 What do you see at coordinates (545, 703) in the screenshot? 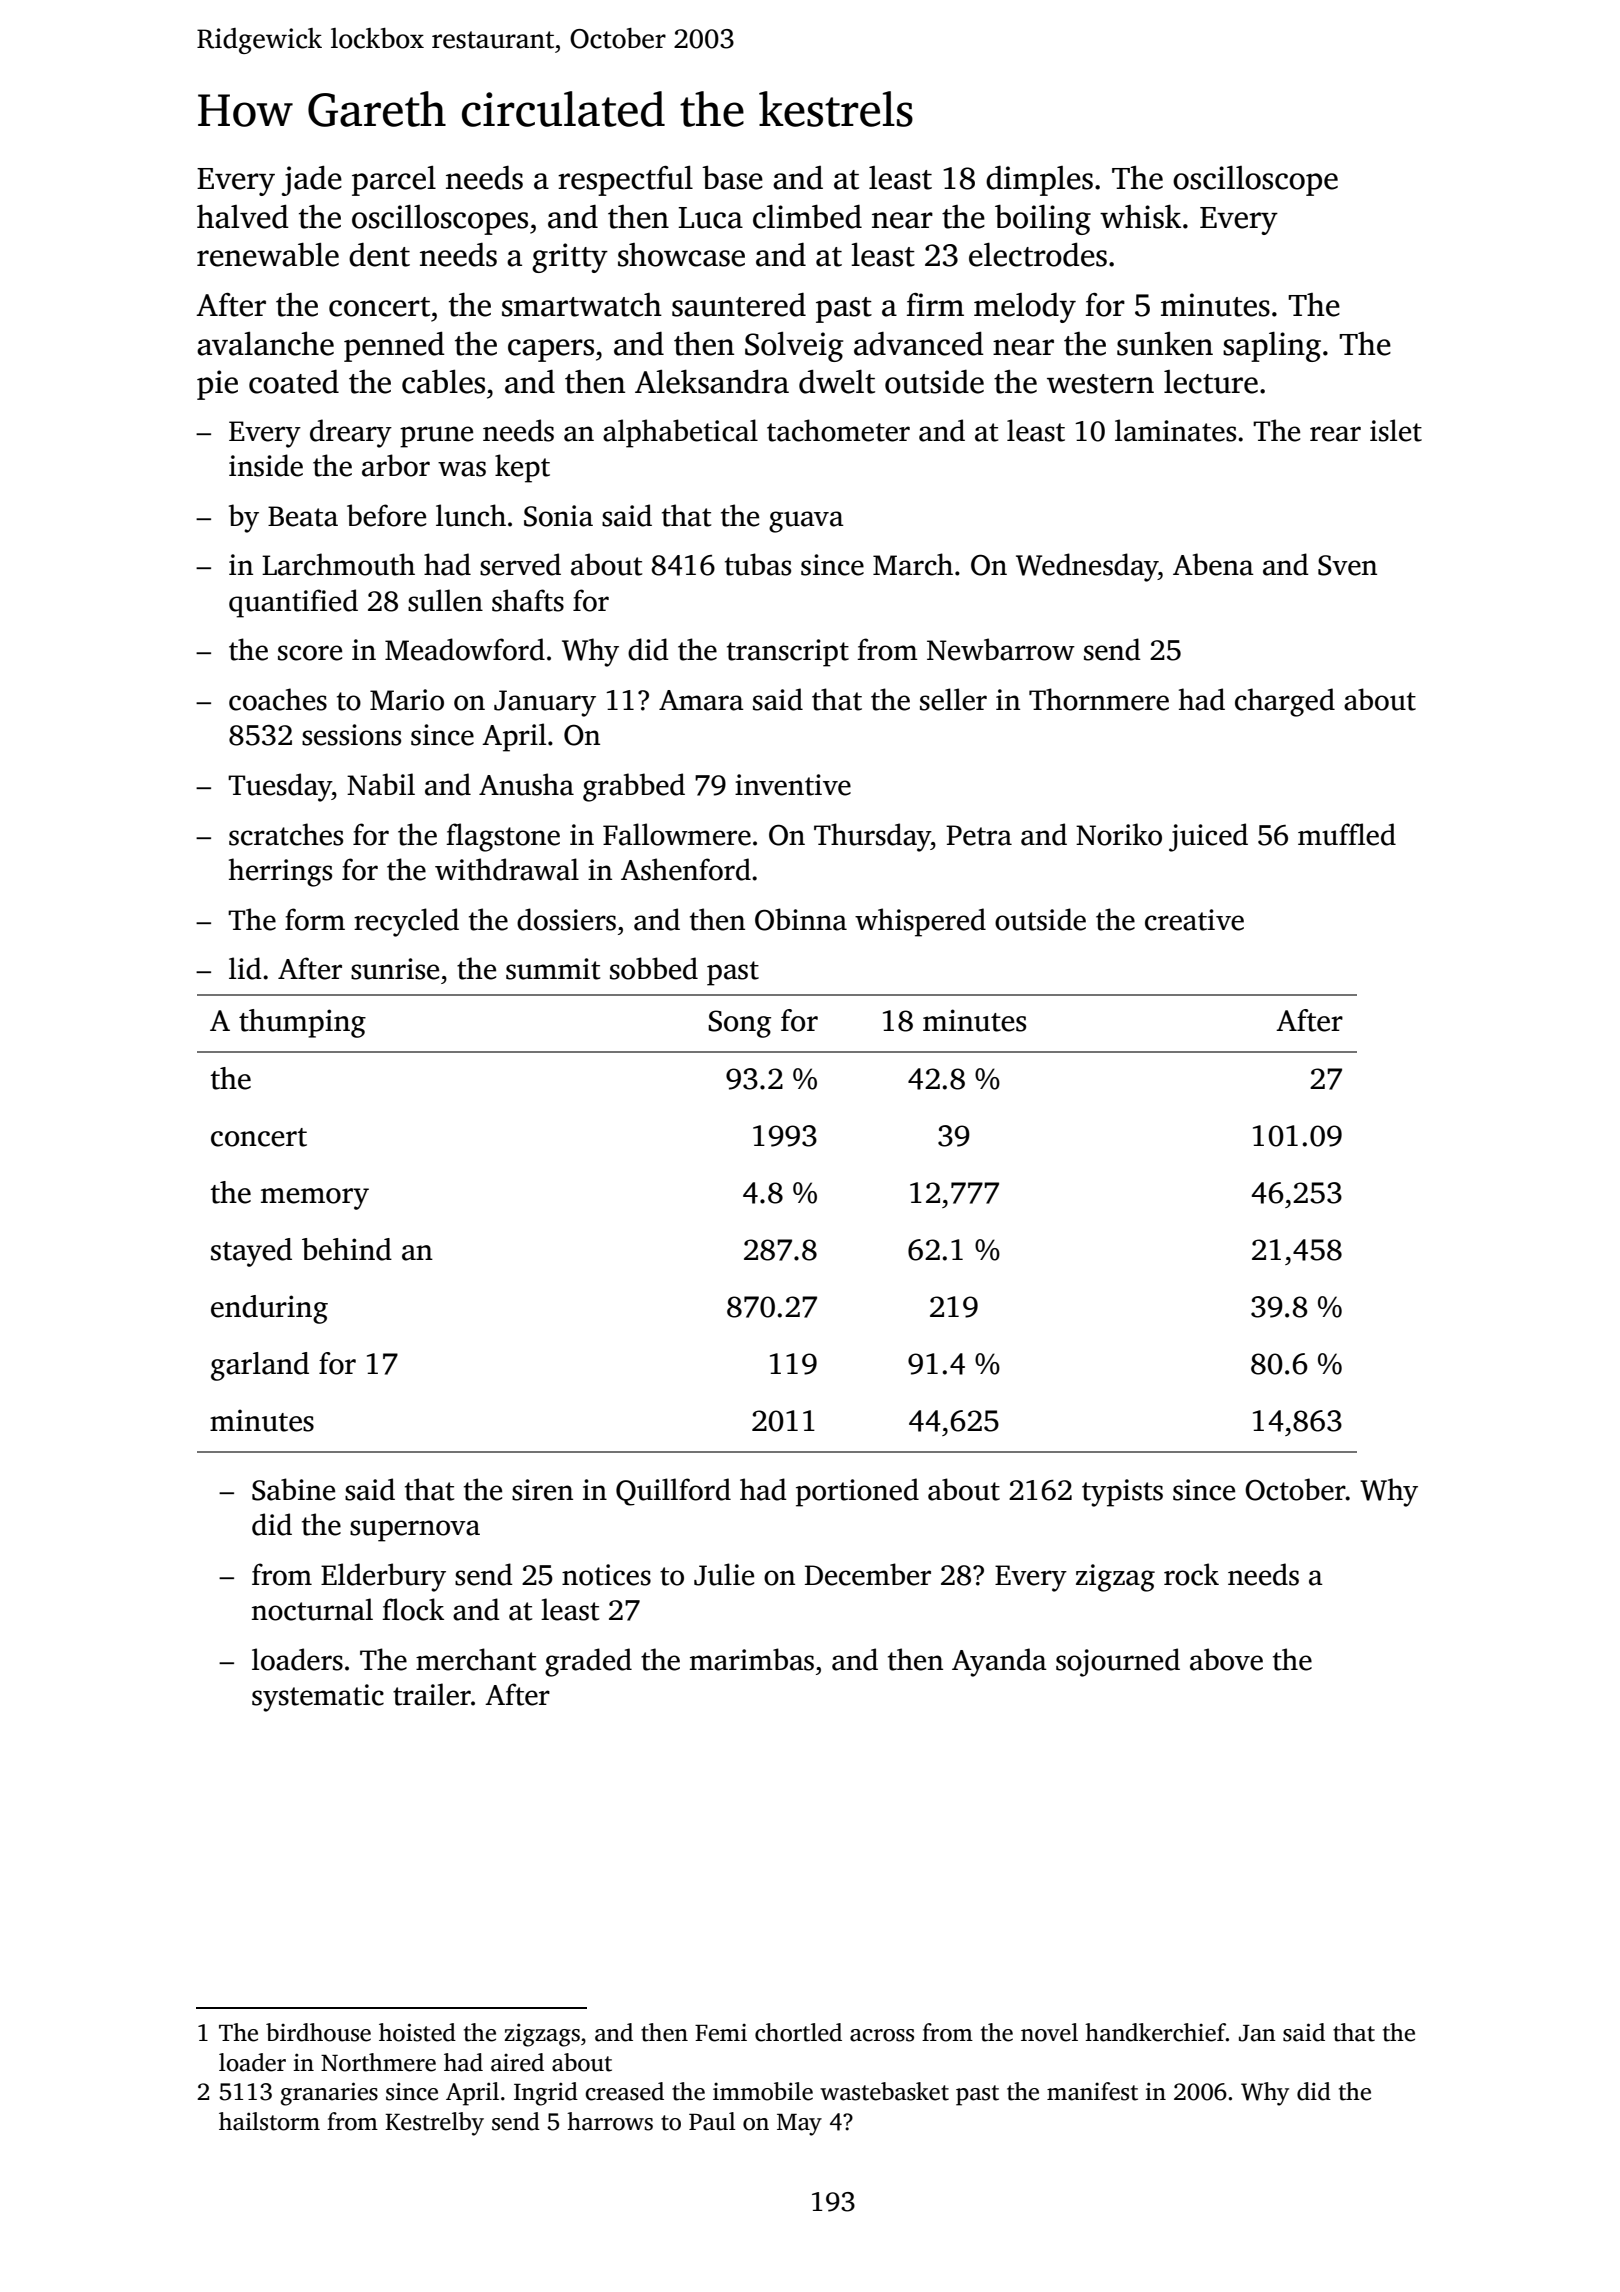
I see `January` at bounding box center [545, 703].
